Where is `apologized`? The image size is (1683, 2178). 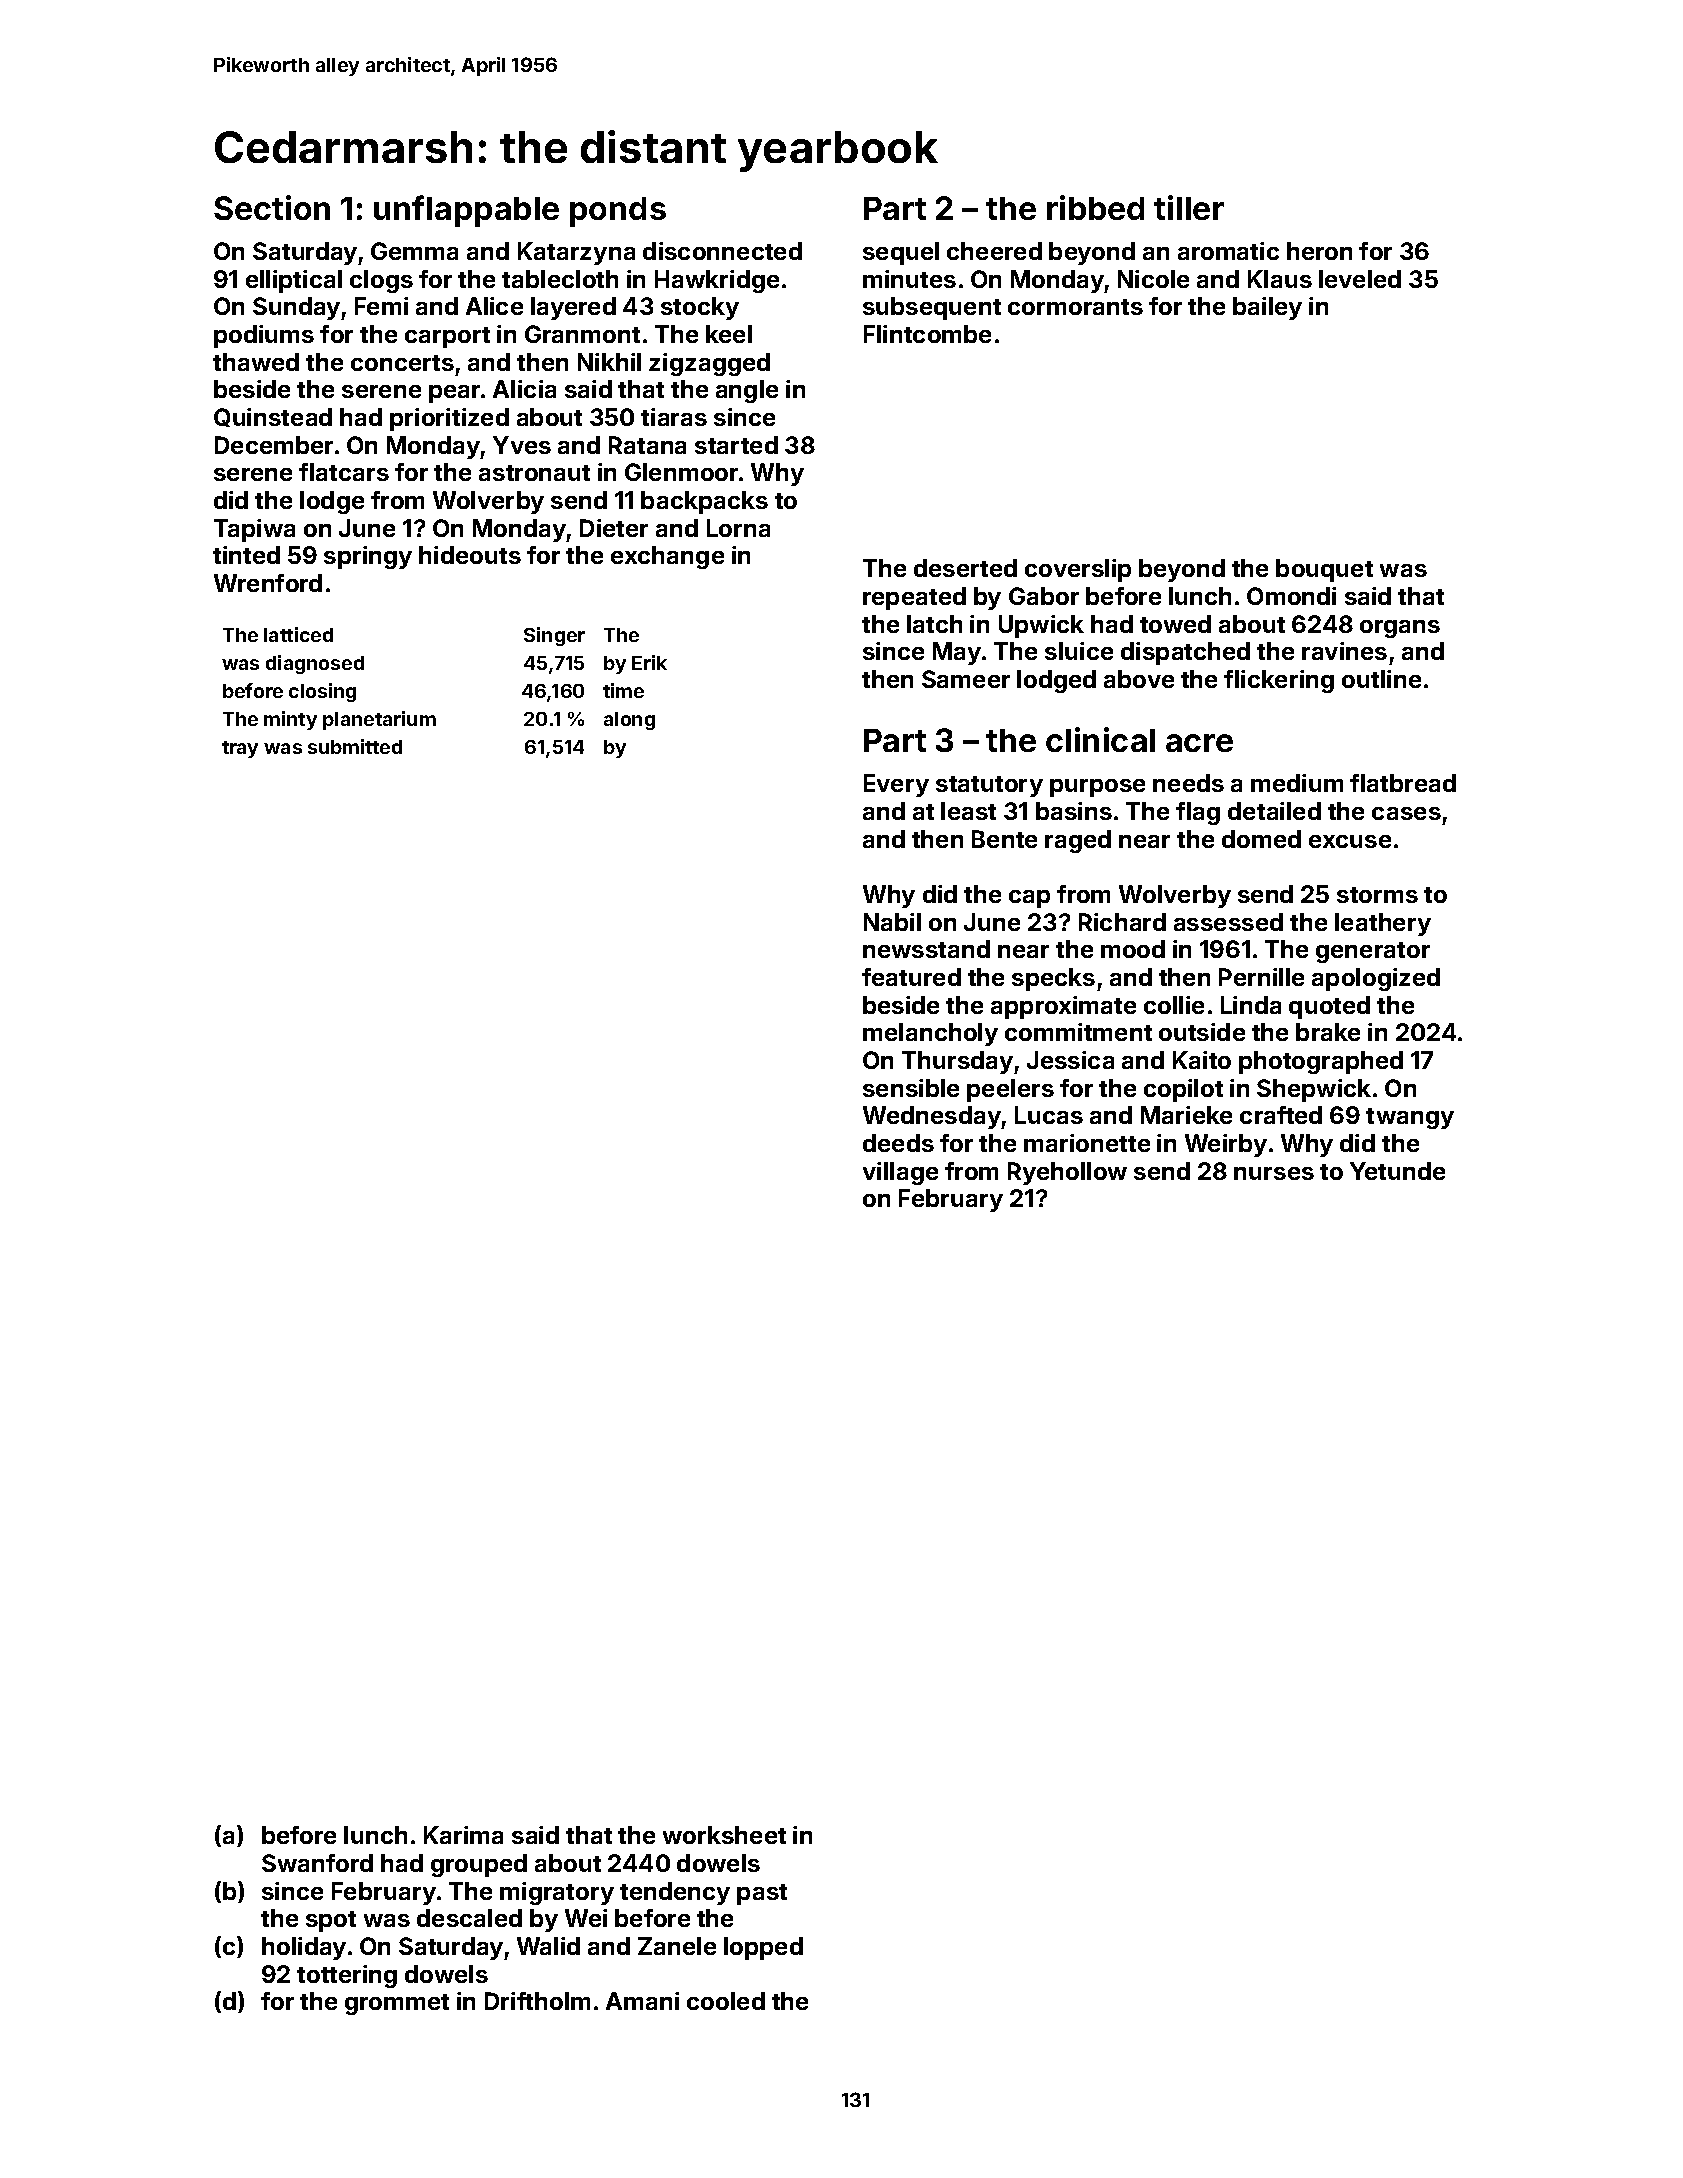
apologized is located at coordinates (1376, 979).
